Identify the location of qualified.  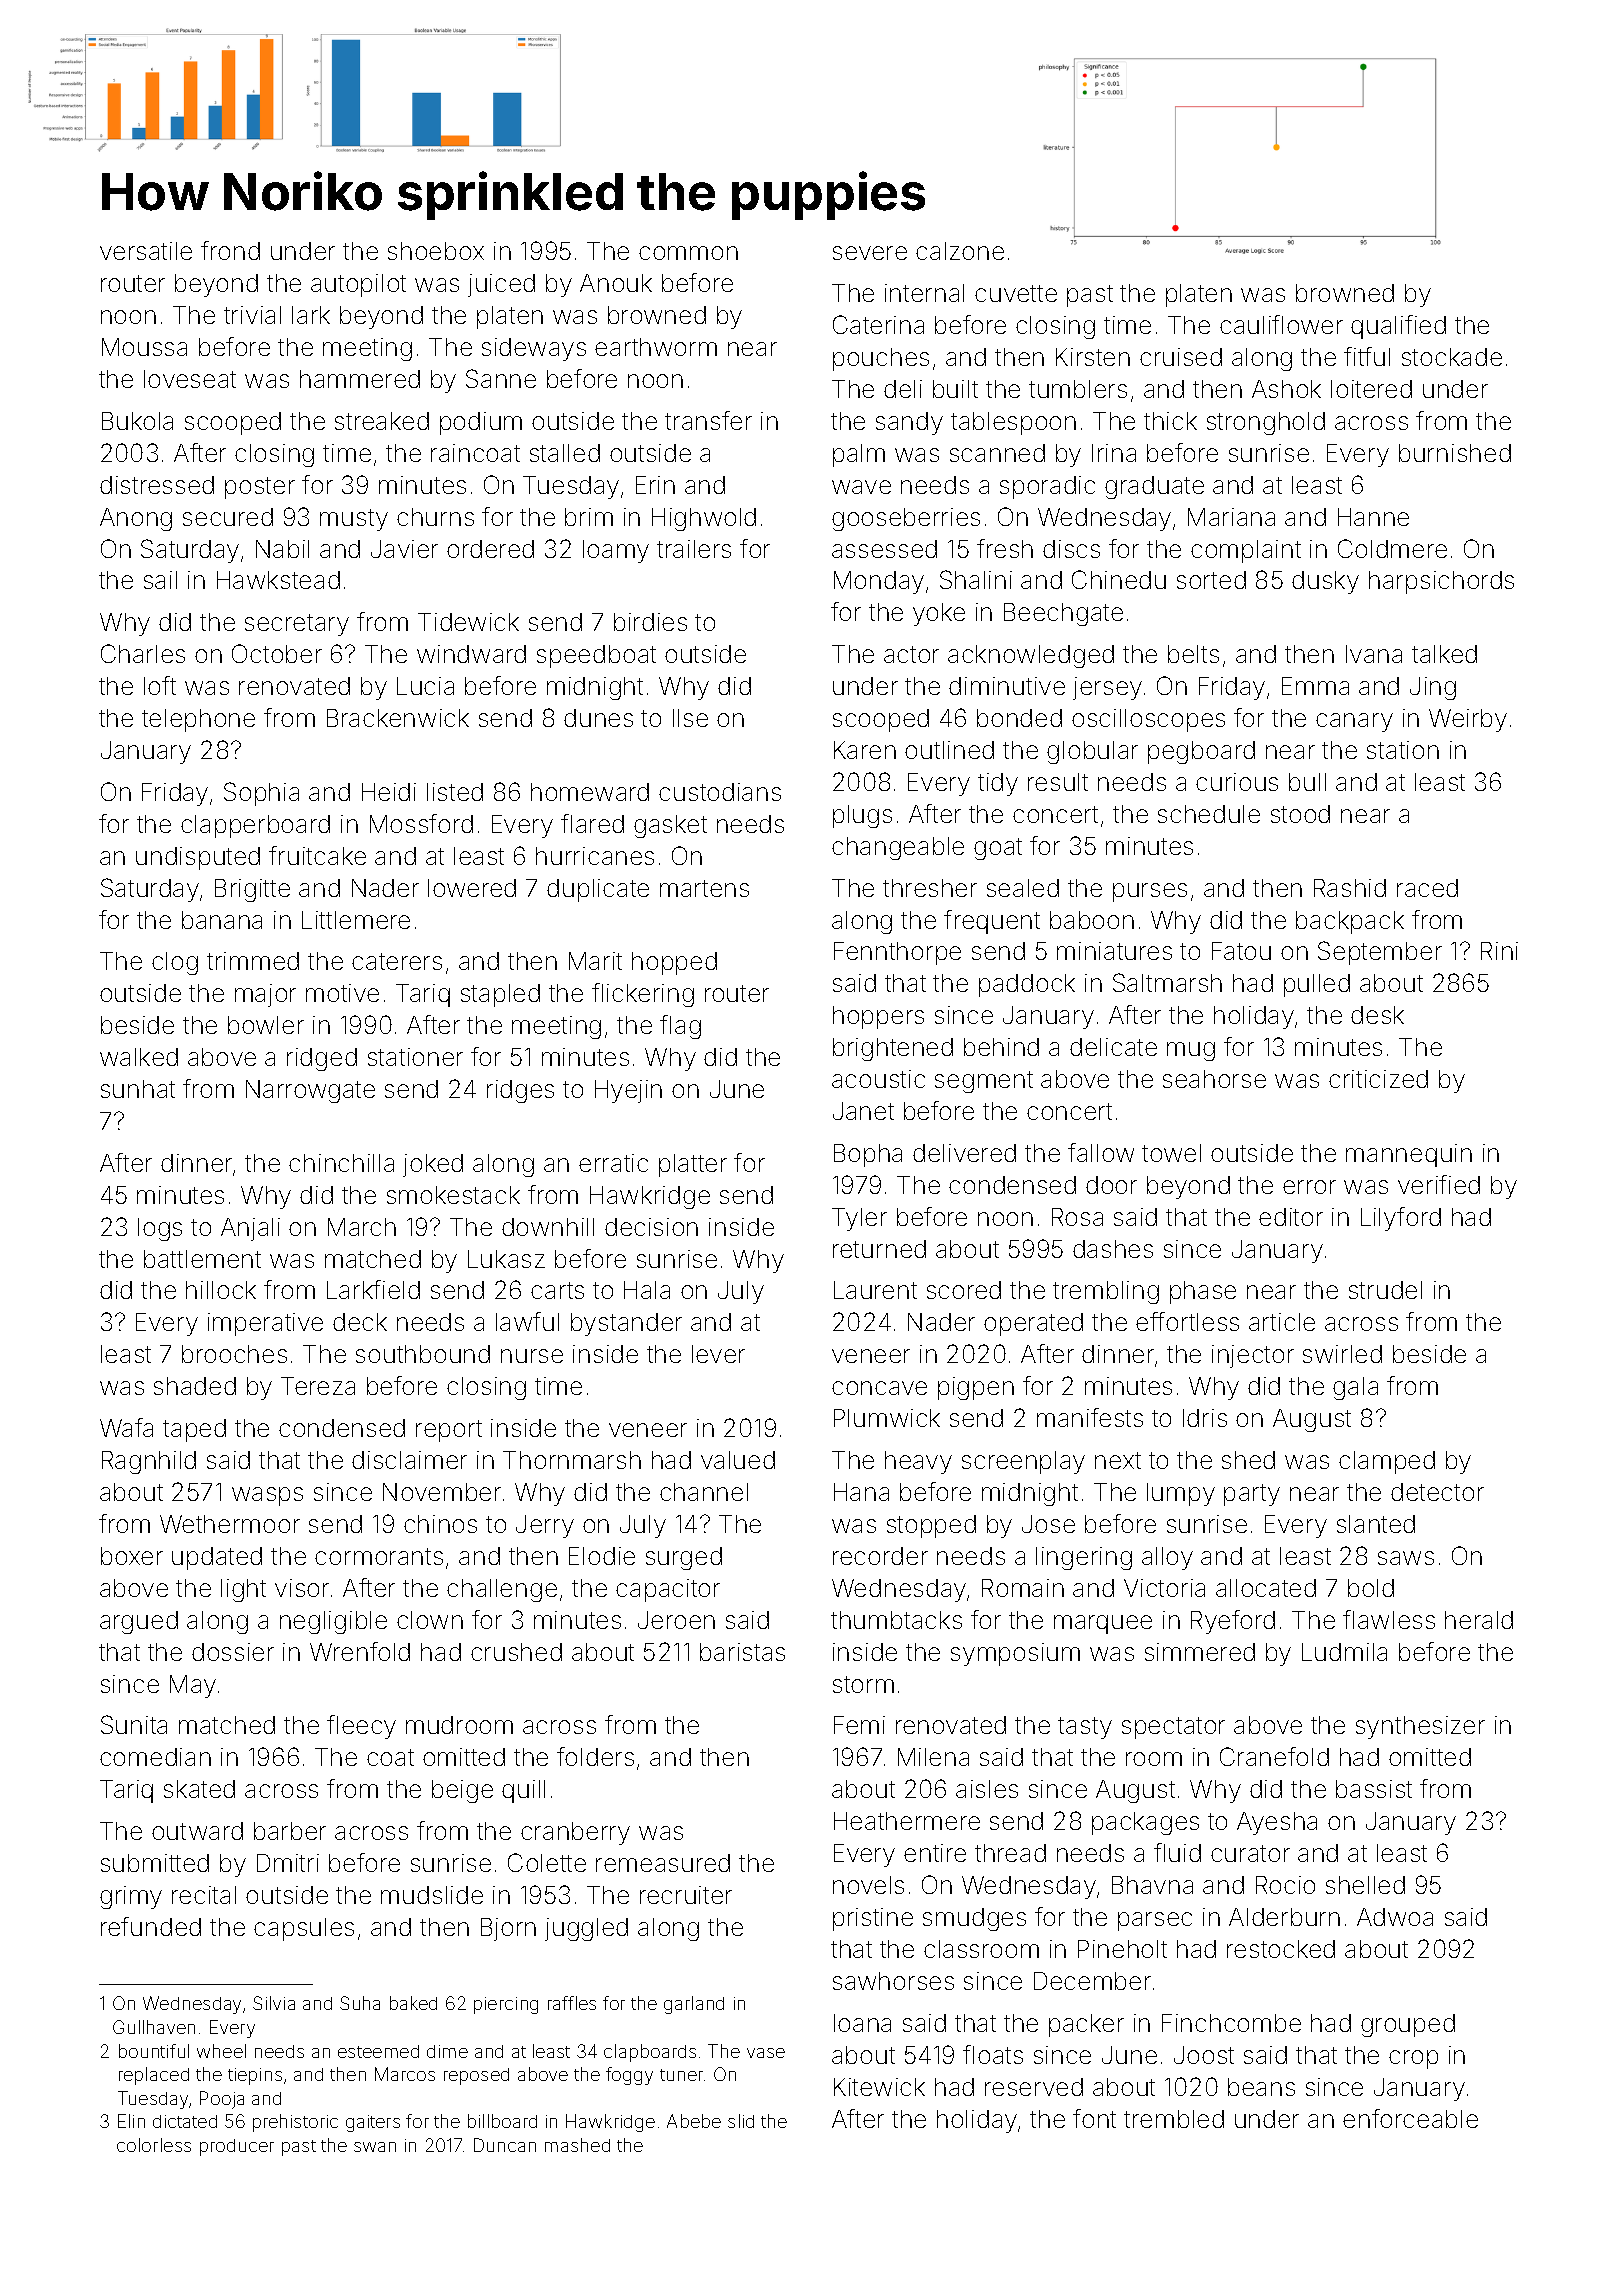
(1398, 327).
